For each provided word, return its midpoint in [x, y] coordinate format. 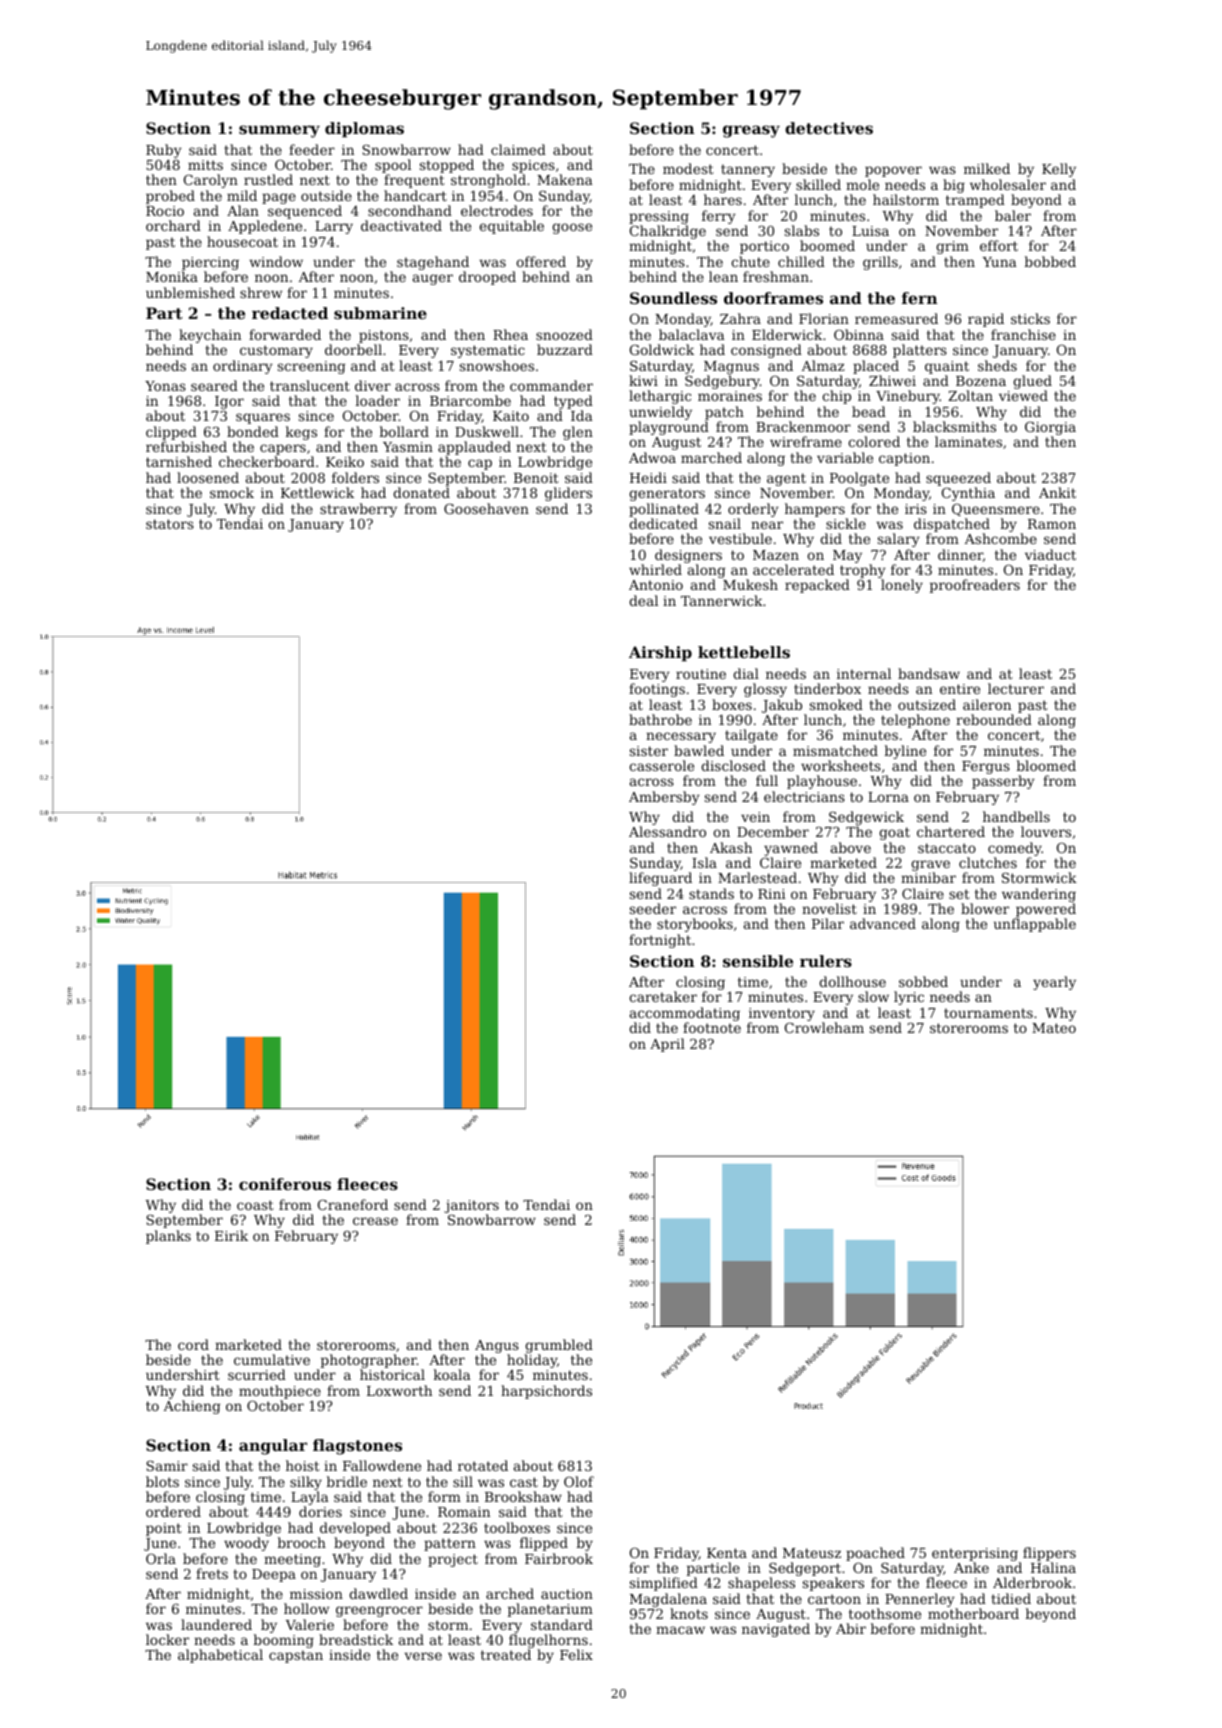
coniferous [285, 1184]
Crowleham [824, 1027]
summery [279, 131]
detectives [829, 128]
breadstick [356, 1639]
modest [688, 168]
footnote [712, 1027]
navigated [776, 1630]
